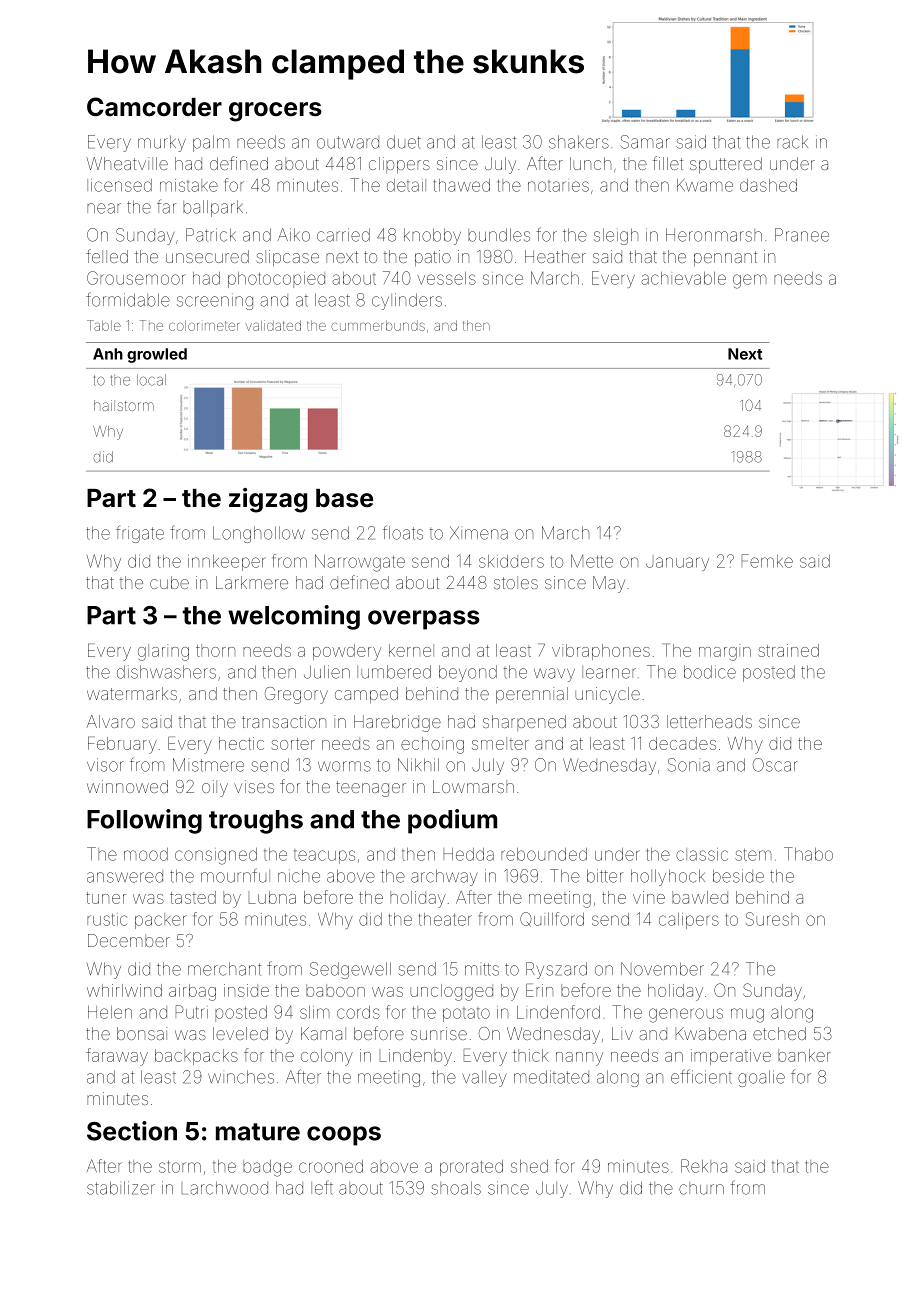 Image resolution: width=924 pixels, height=1308 pixels. I want to click on unsecured, so click(207, 256).
